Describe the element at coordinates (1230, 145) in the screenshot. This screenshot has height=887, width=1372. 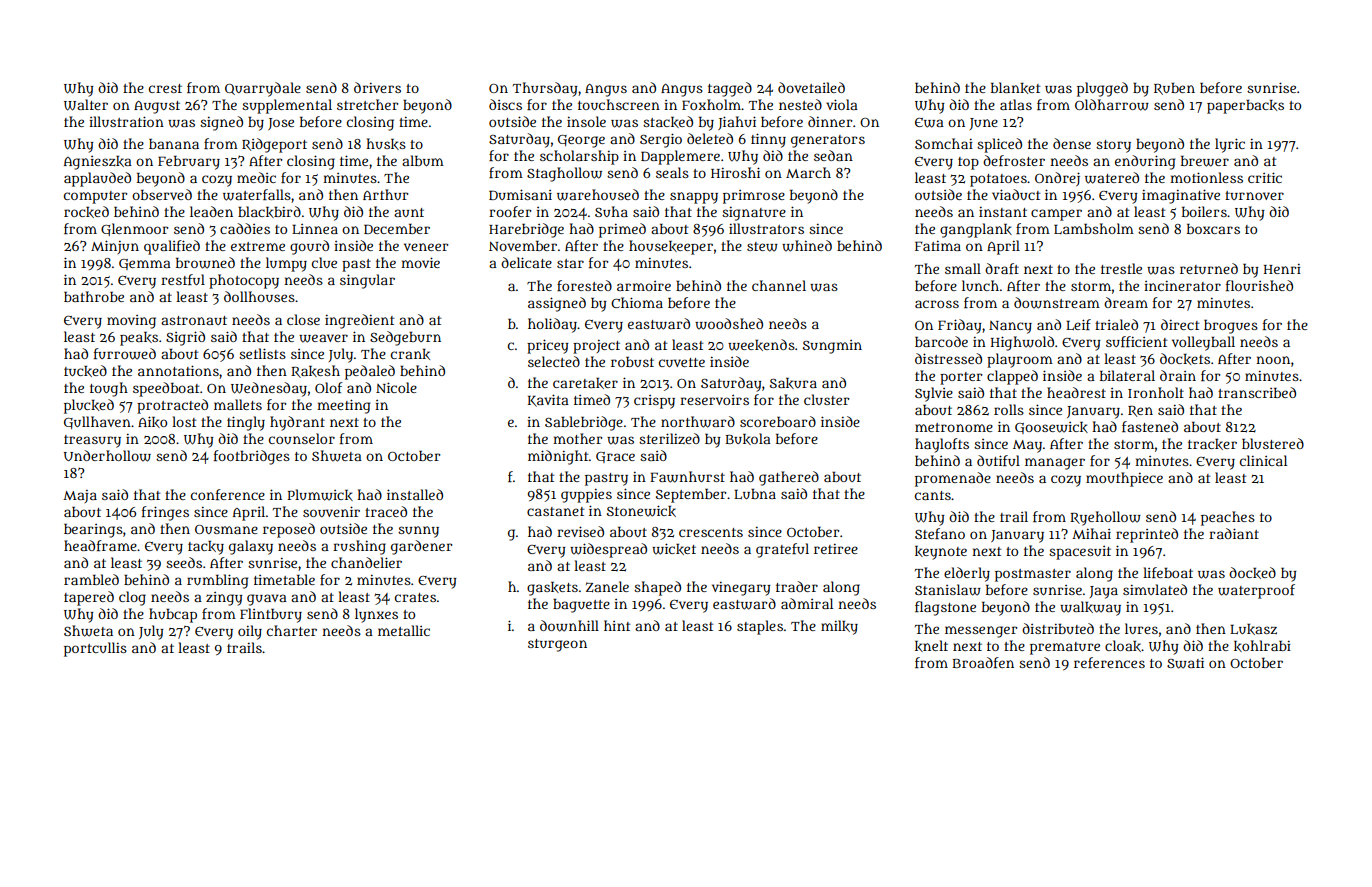
I see `lyric` at that location.
